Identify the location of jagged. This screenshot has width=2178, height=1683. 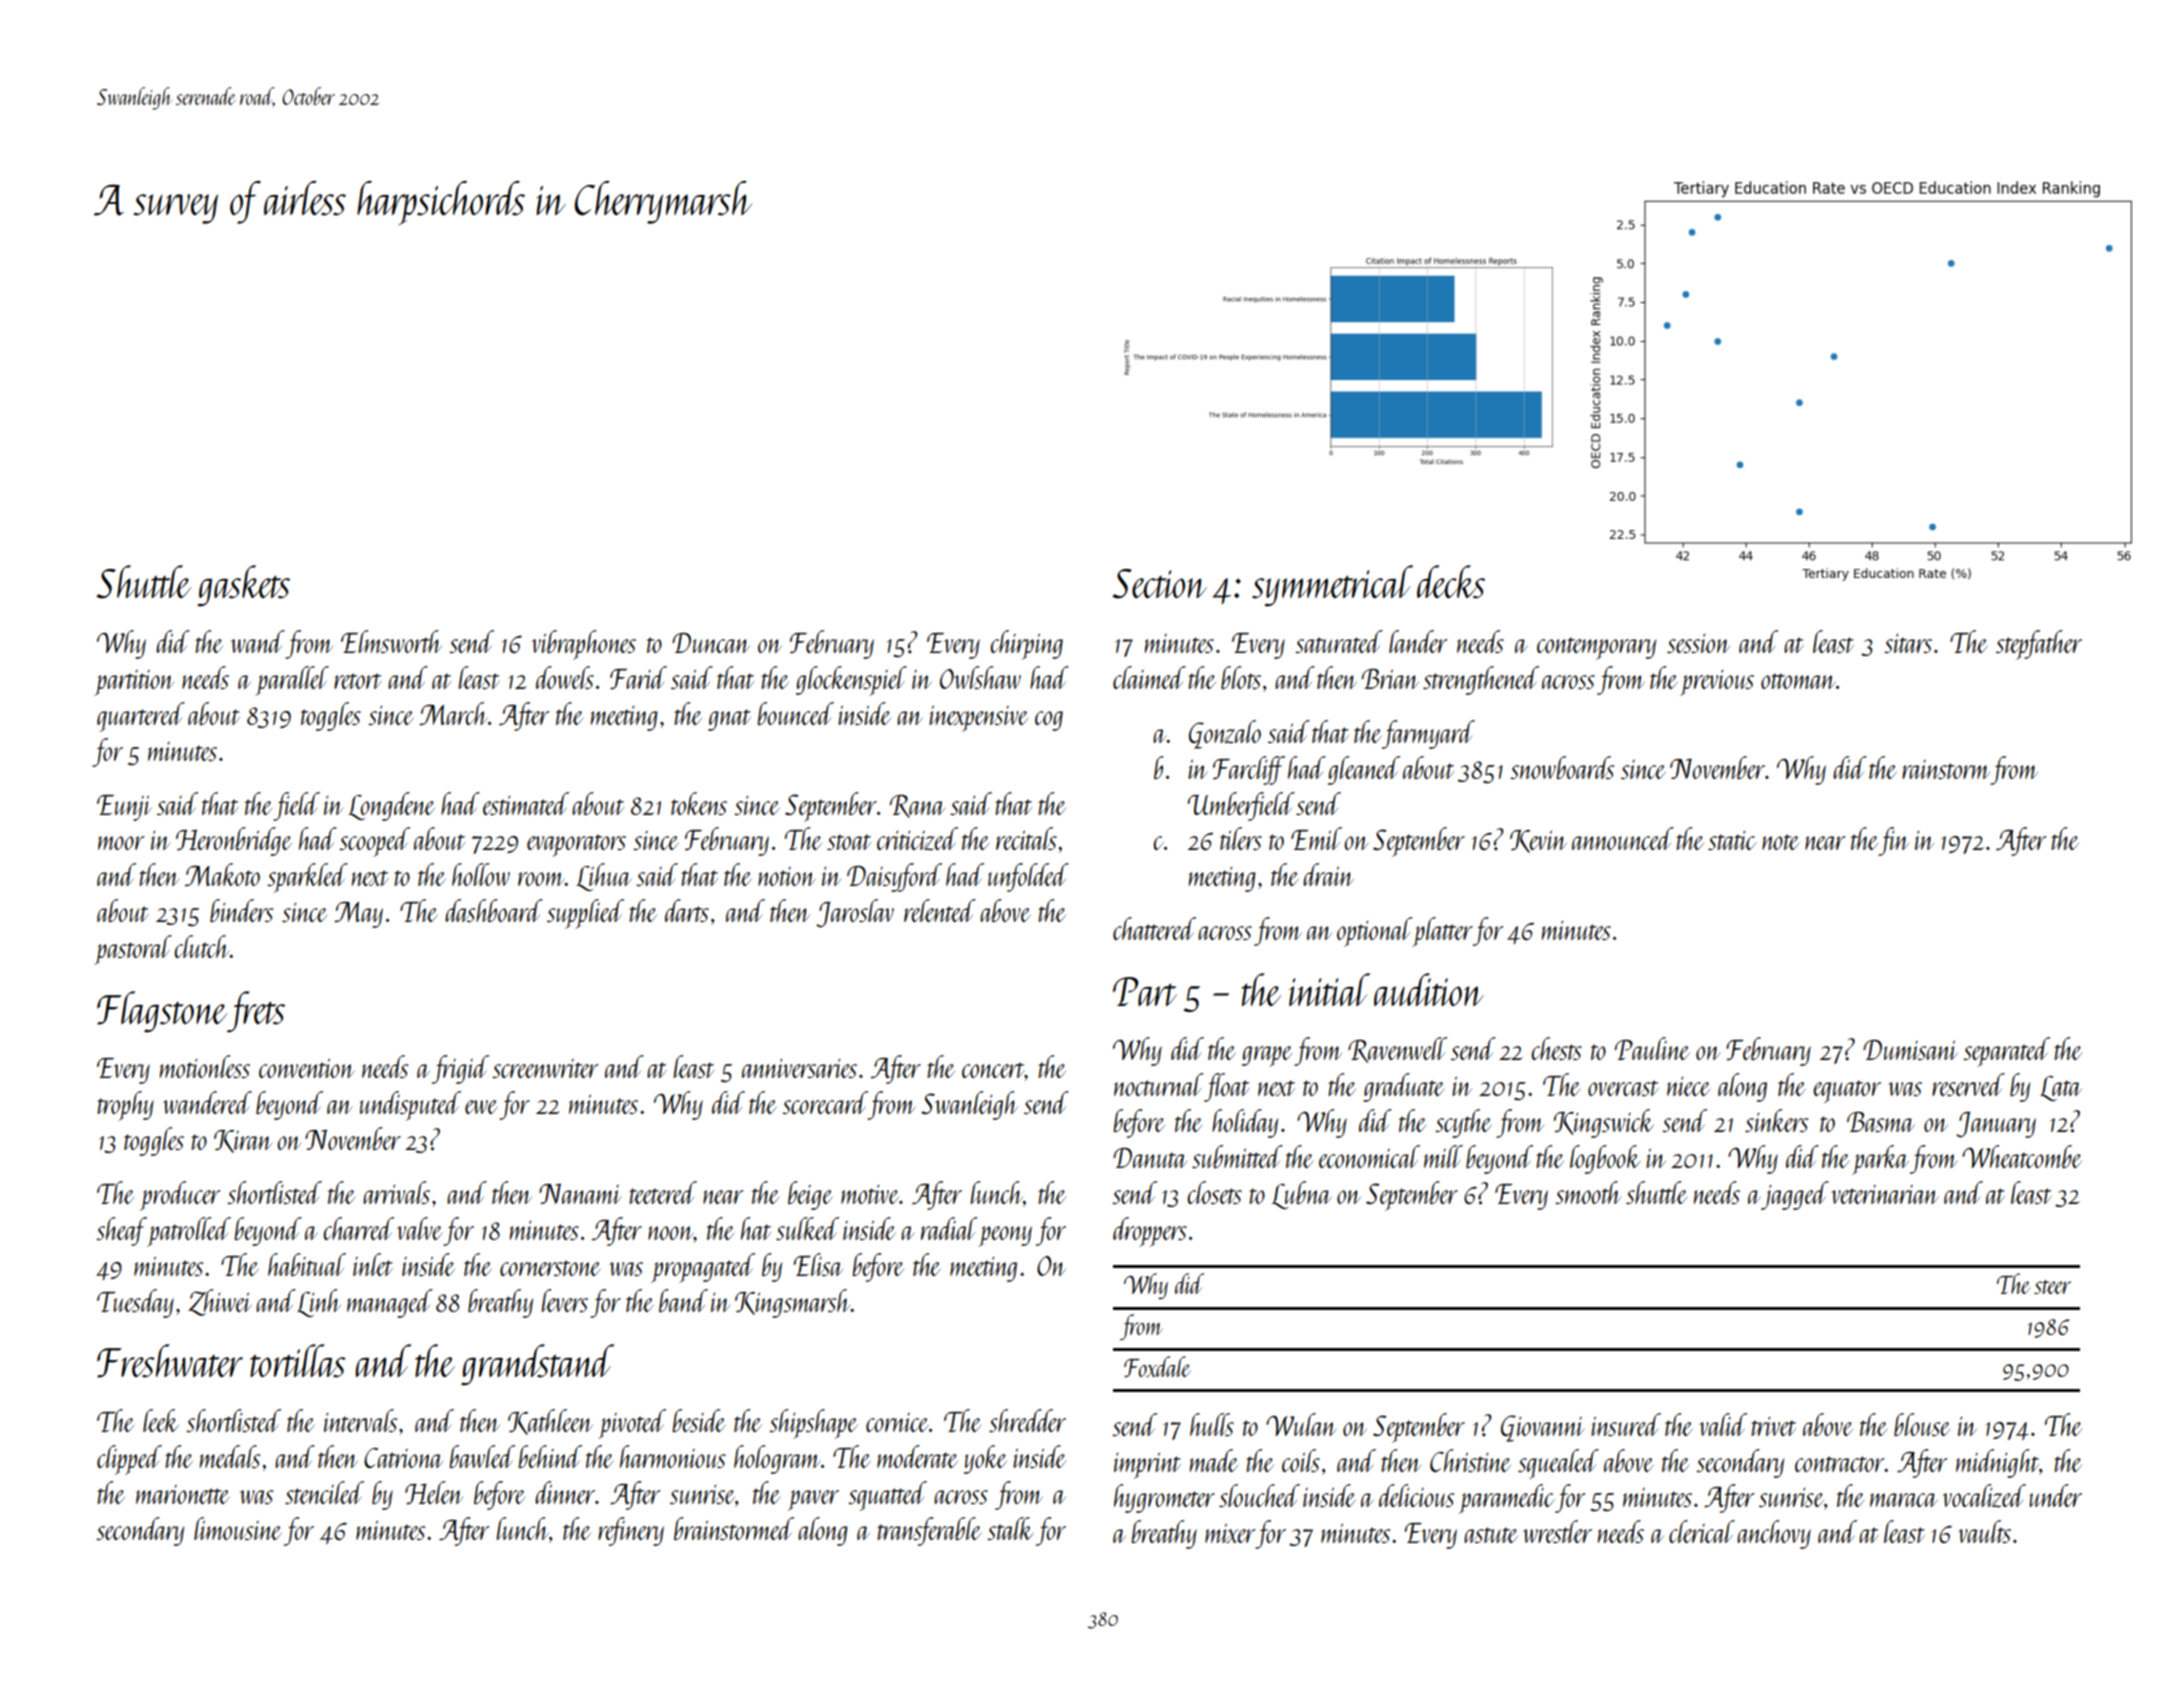
(1795, 1195).
